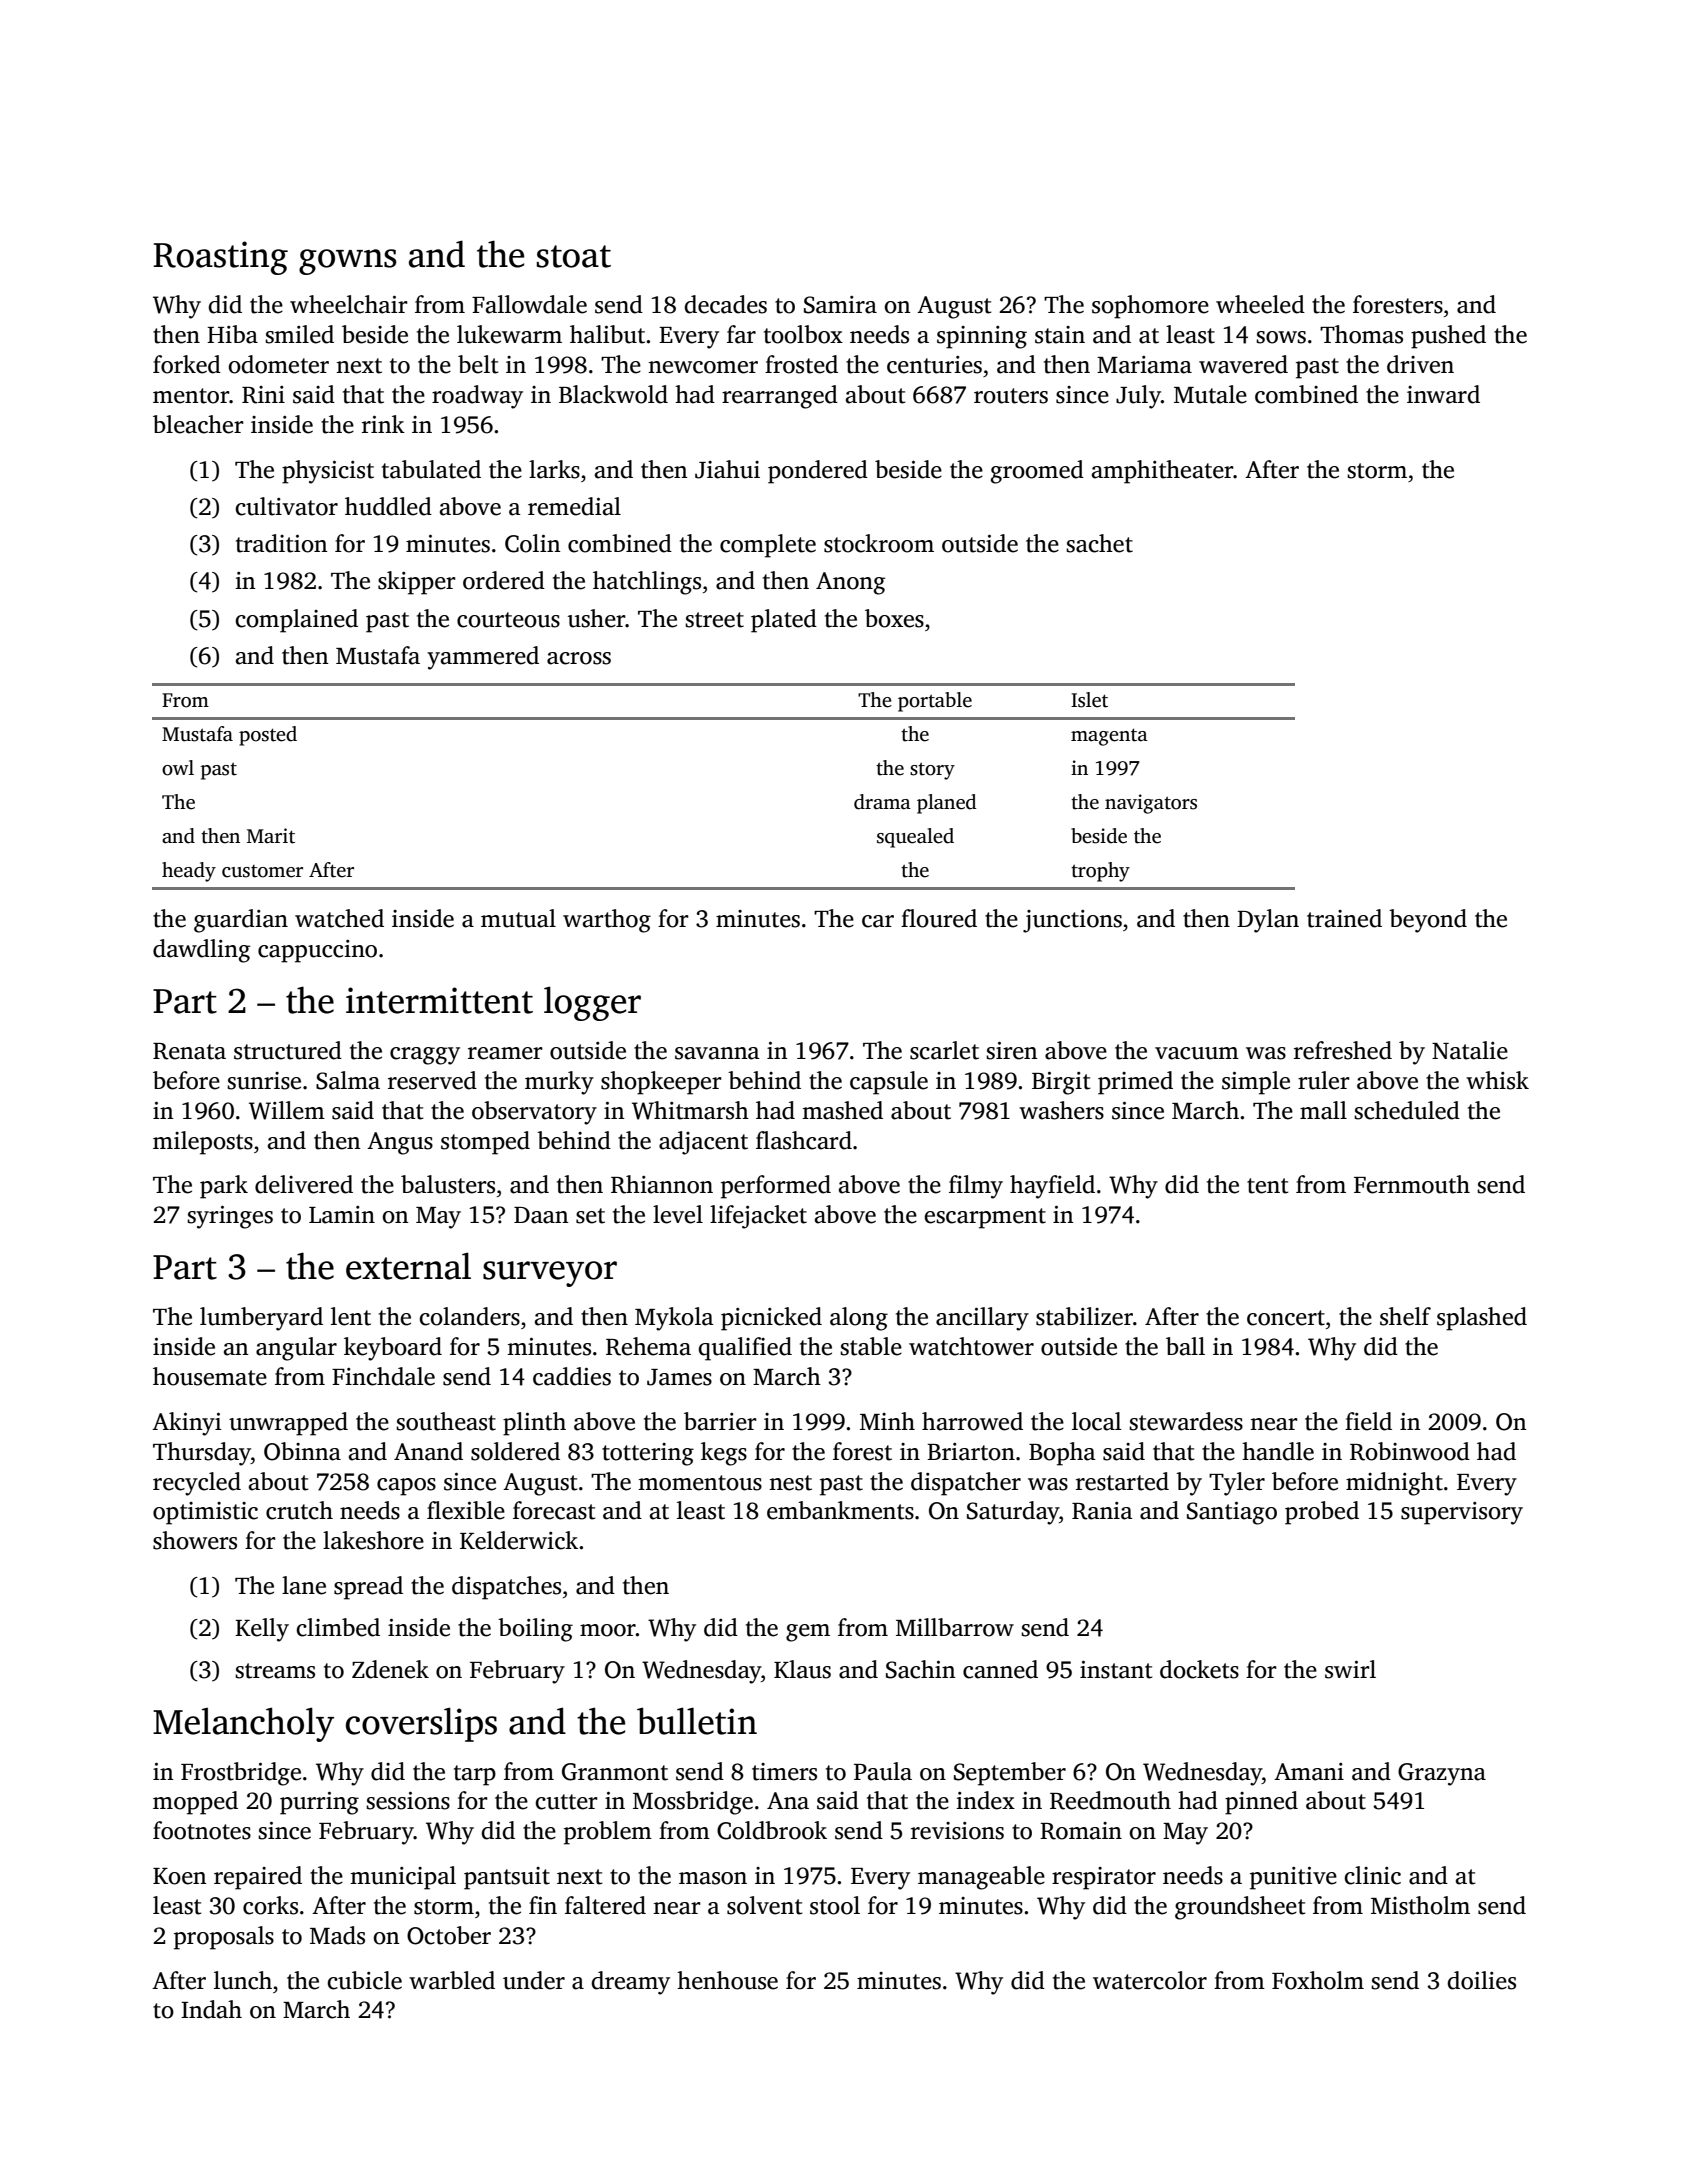  What do you see at coordinates (339, 918) in the image?
I see `watched` at bounding box center [339, 918].
